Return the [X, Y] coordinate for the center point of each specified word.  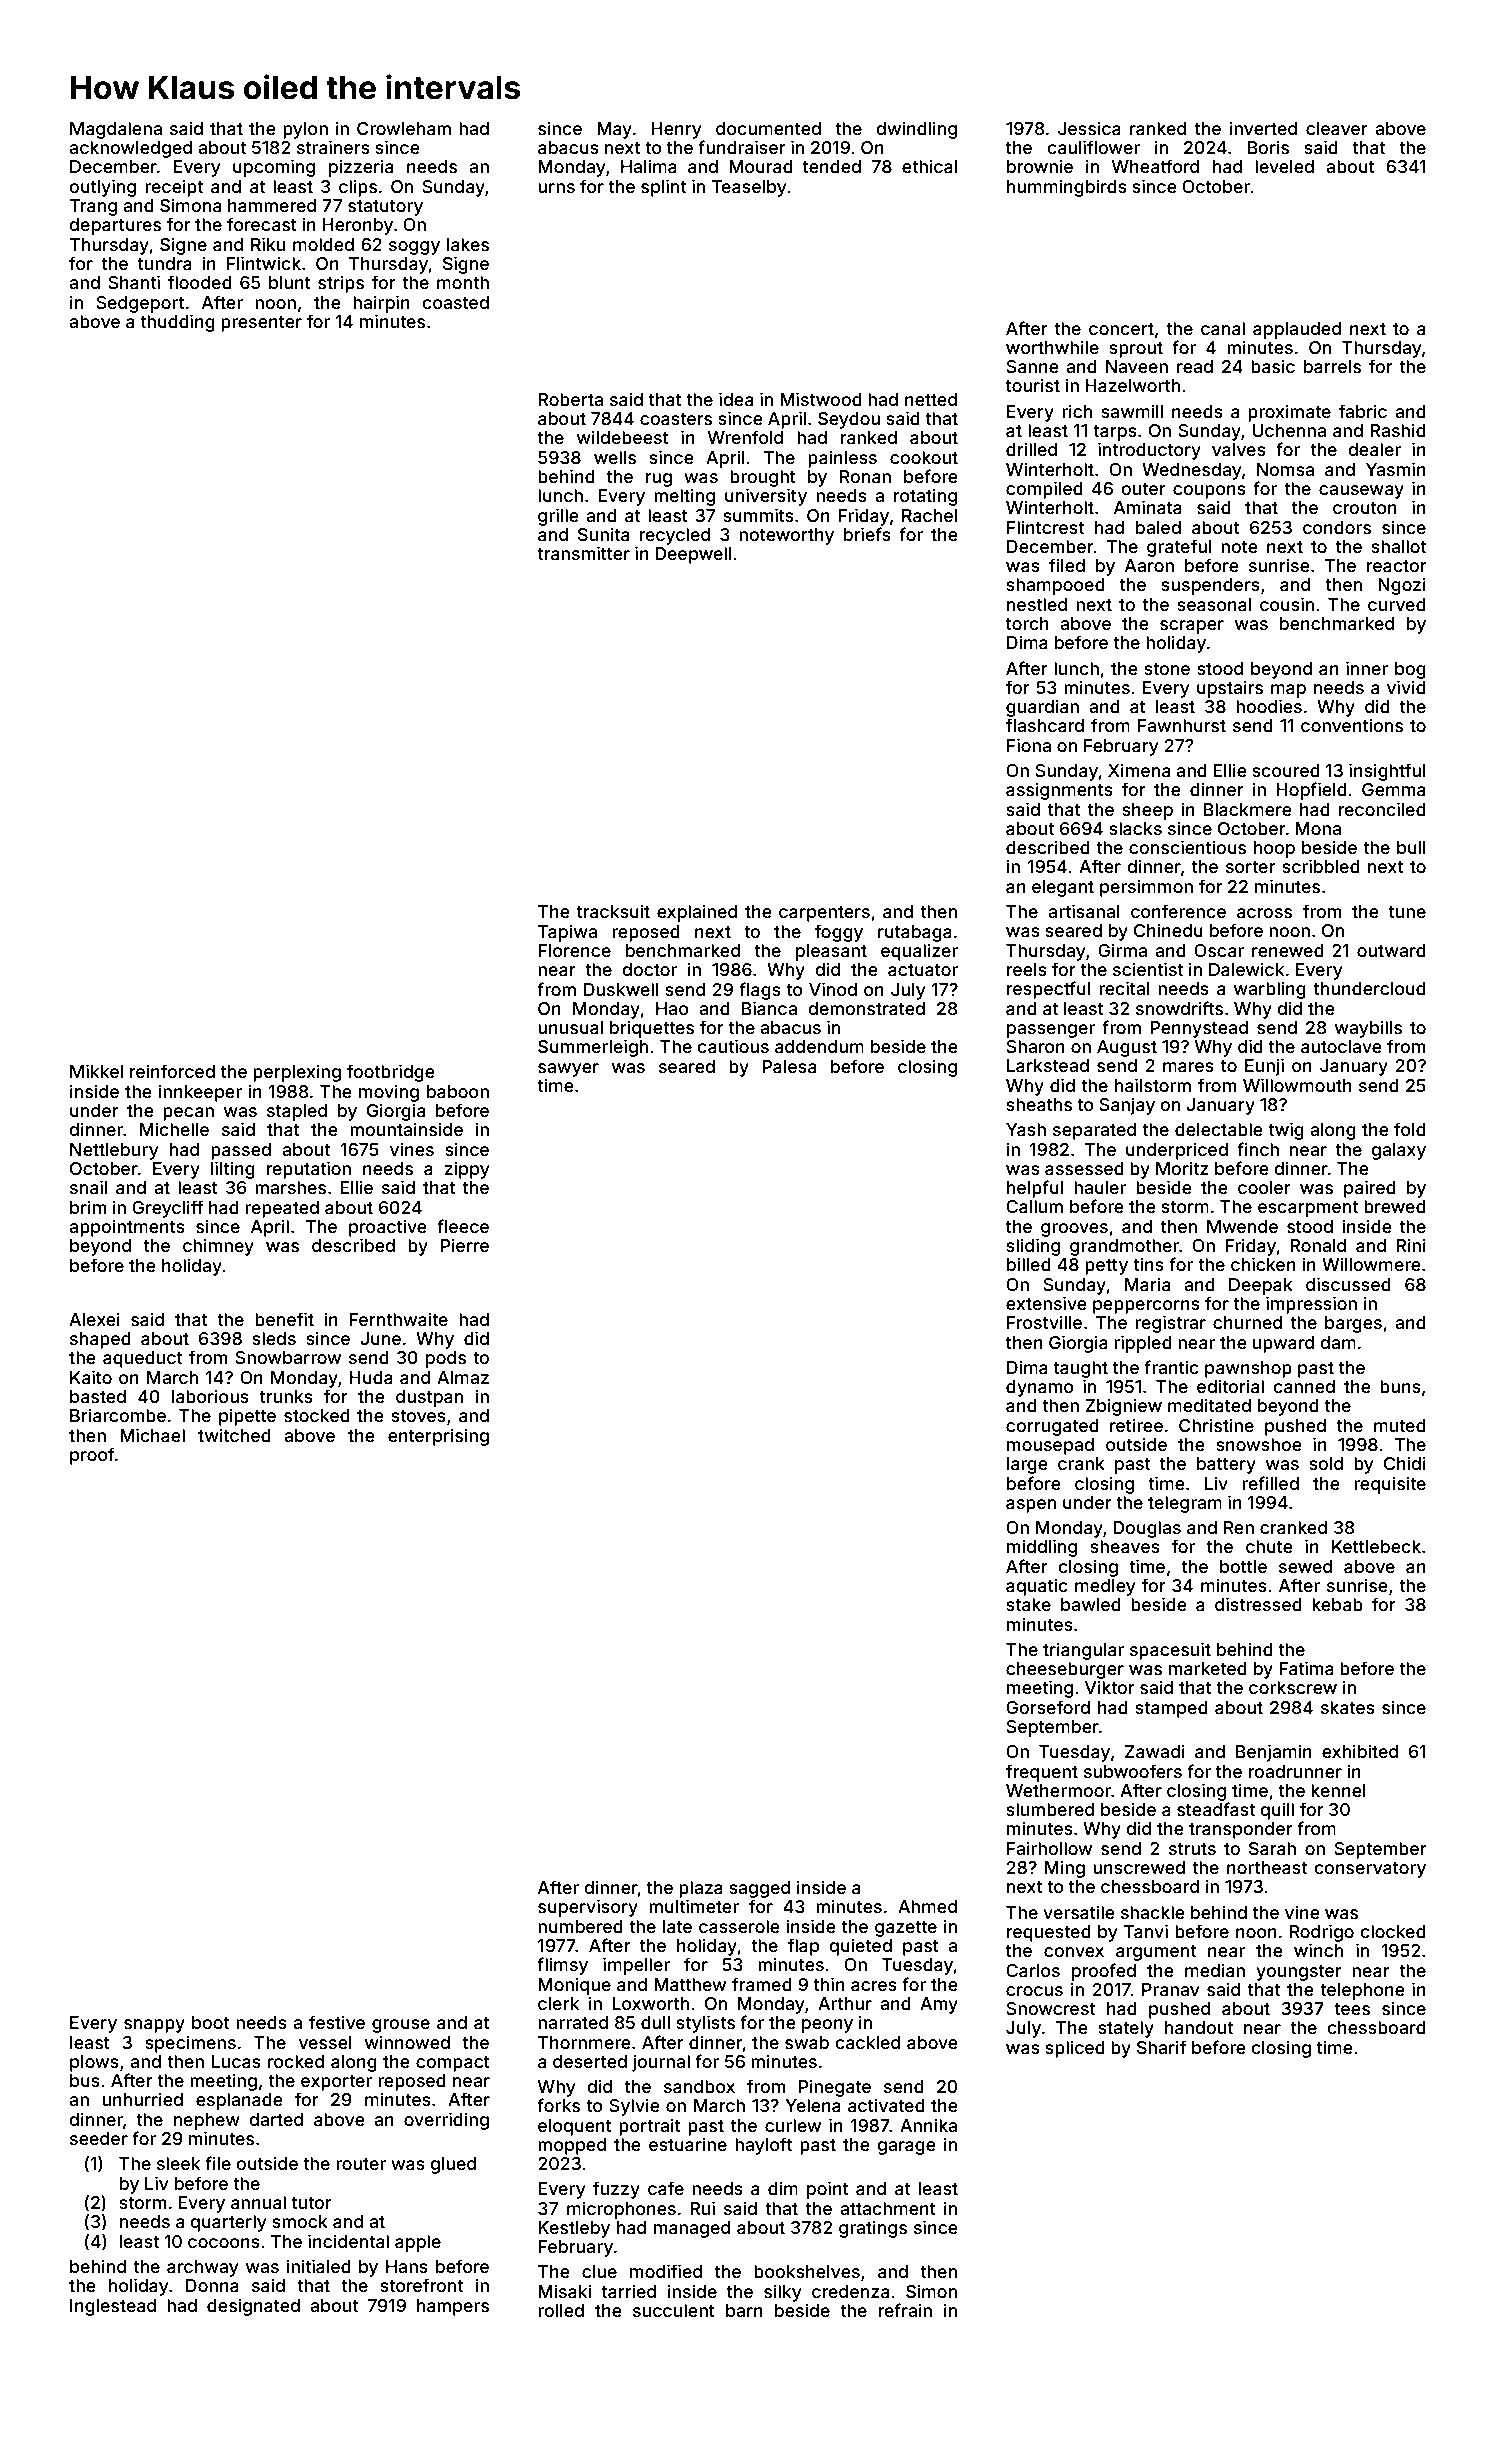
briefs [867, 534]
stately [1126, 2029]
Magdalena [116, 130]
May [614, 130]
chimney [218, 1247]
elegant [1063, 888]
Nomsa [1285, 469]
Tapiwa [567, 933]
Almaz [463, 1377]
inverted [1263, 128]
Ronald [1318, 1245]
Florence [574, 950]
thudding [177, 323]
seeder [99, 2138]
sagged [759, 1889]
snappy [154, 2026]
